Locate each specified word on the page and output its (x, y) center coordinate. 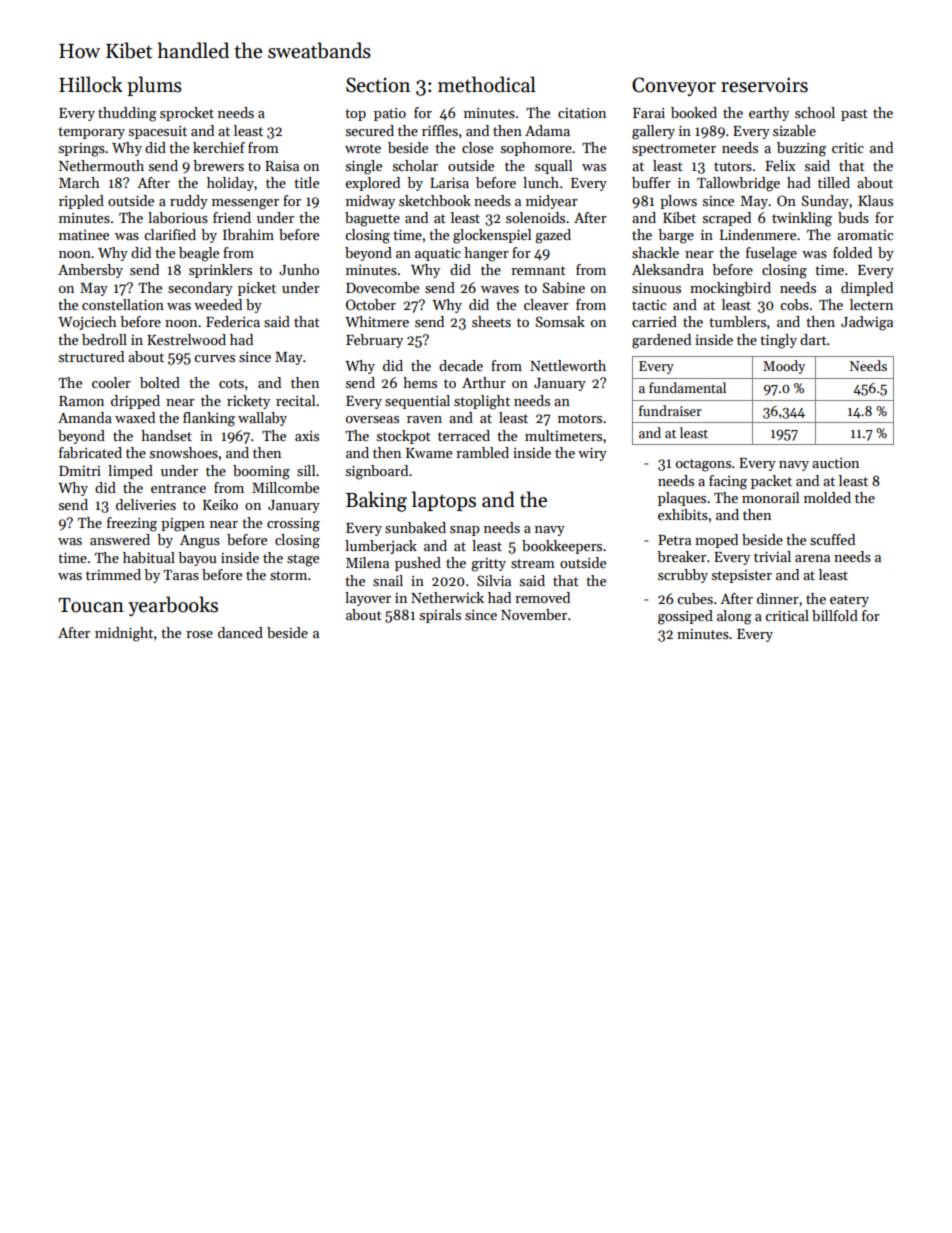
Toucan (91, 605)
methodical (487, 84)
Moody (784, 367)
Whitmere (377, 321)
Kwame (429, 453)
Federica (233, 321)
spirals (440, 616)
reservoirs (764, 85)
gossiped (685, 617)
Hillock (91, 84)
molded (827, 497)
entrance (178, 488)
